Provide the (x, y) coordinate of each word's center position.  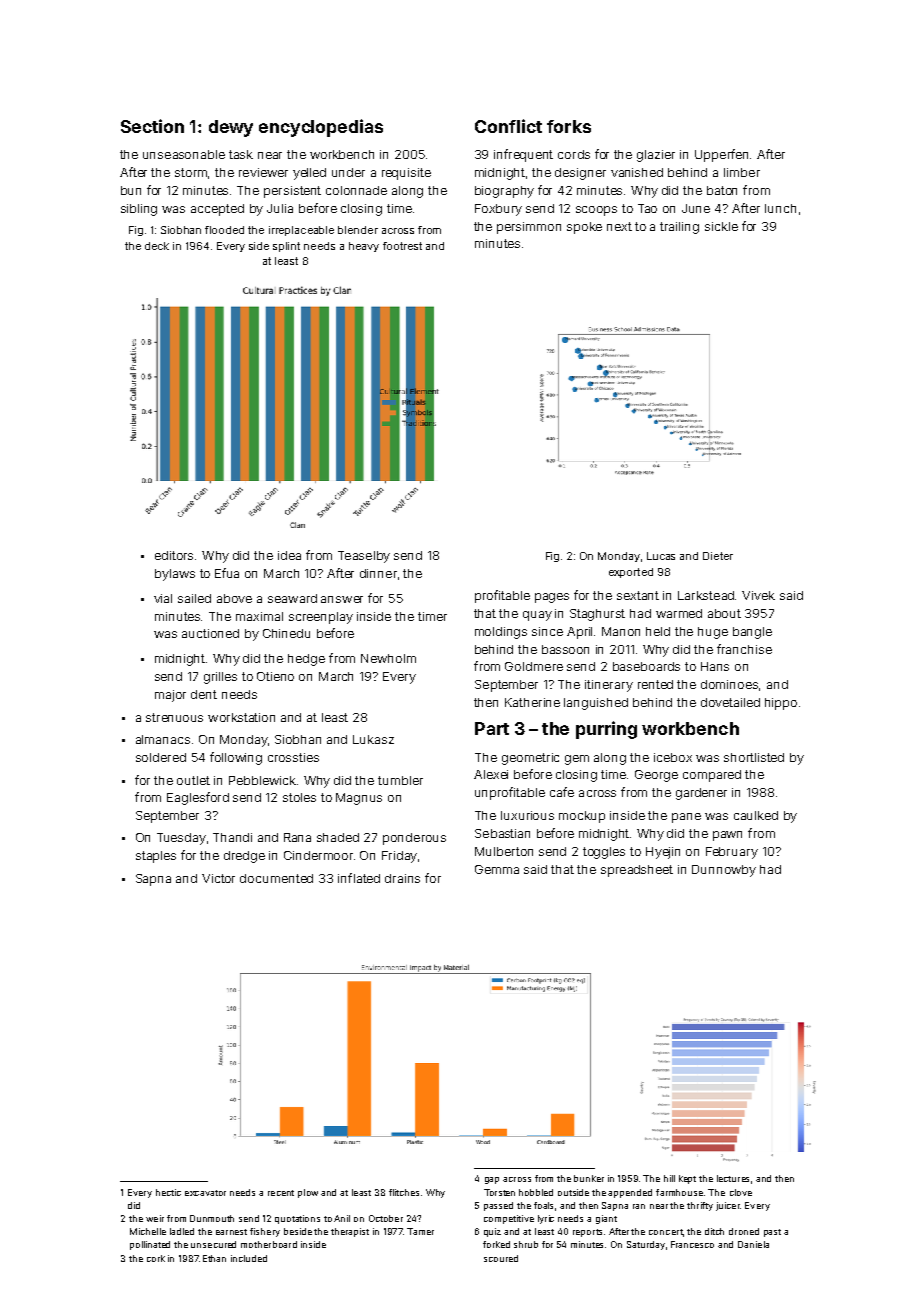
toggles (604, 853)
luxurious (527, 815)
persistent (292, 192)
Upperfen (721, 155)
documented (276, 878)
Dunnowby (724, 871)
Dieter (718, 556)
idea (289, 555)
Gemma (497, 869)
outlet (193, 780)
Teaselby (364, 557)
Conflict (508, 126)
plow (308, 1193)
